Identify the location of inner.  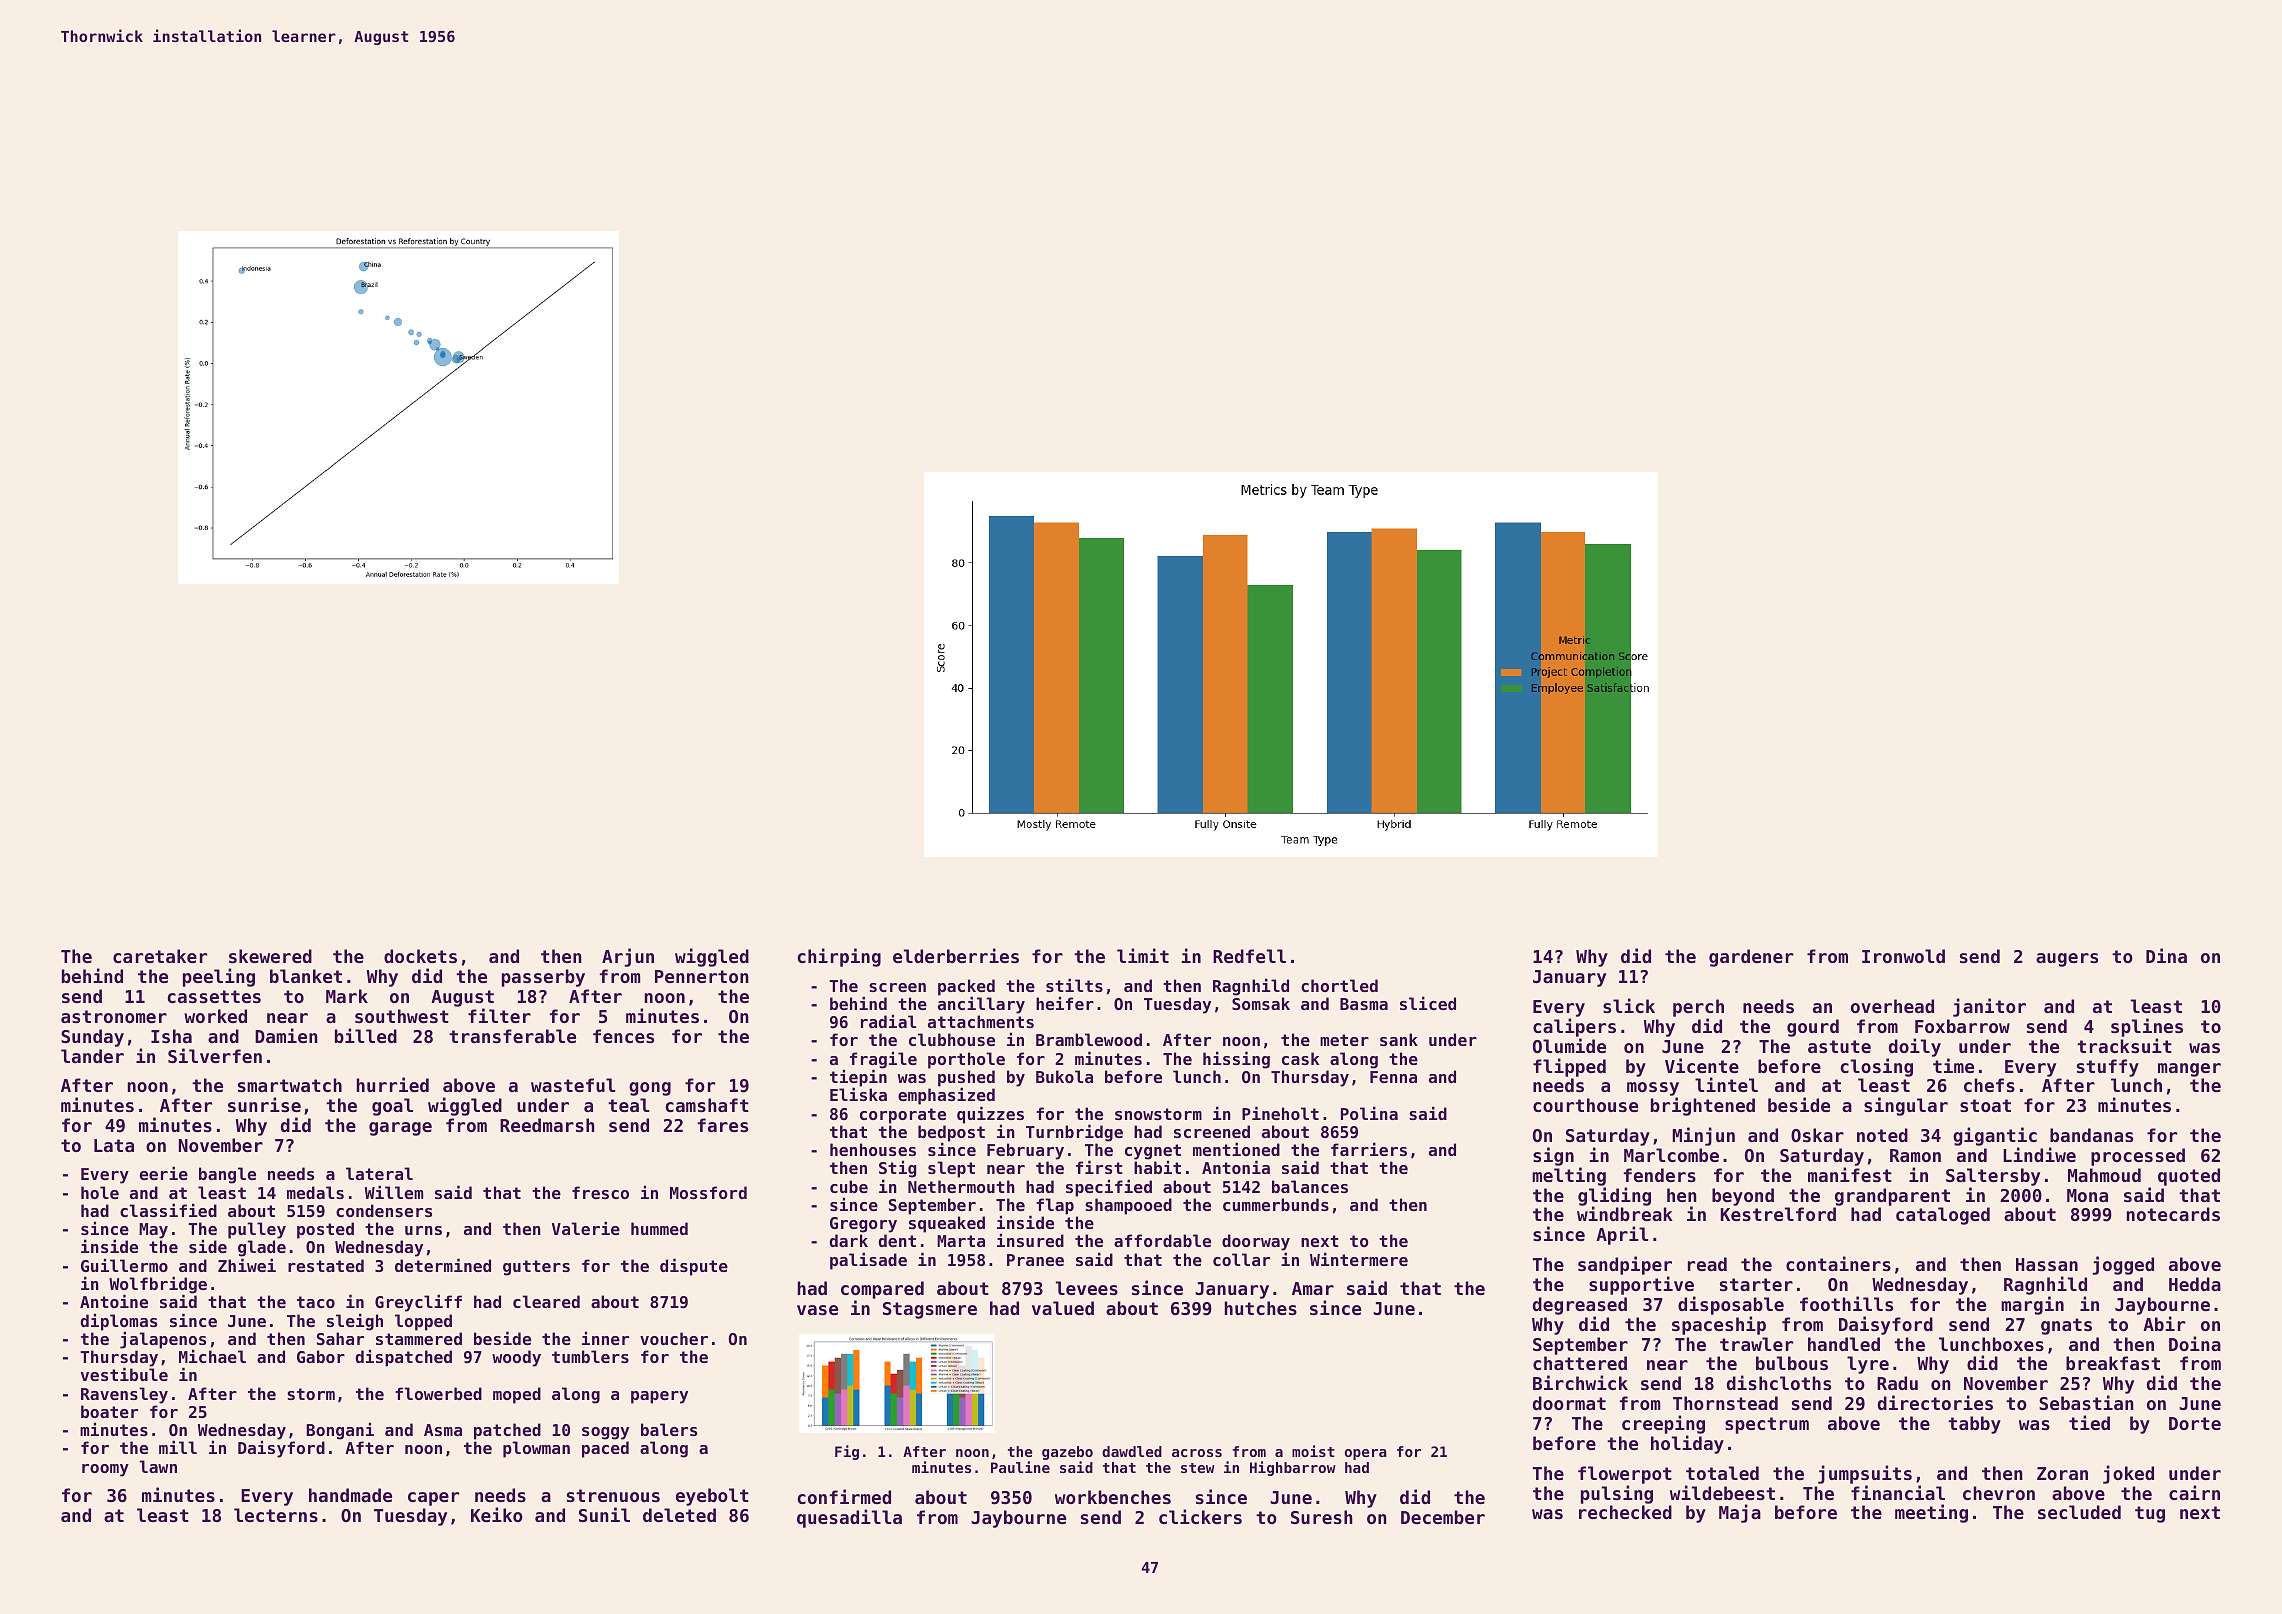
(605, 1338).
